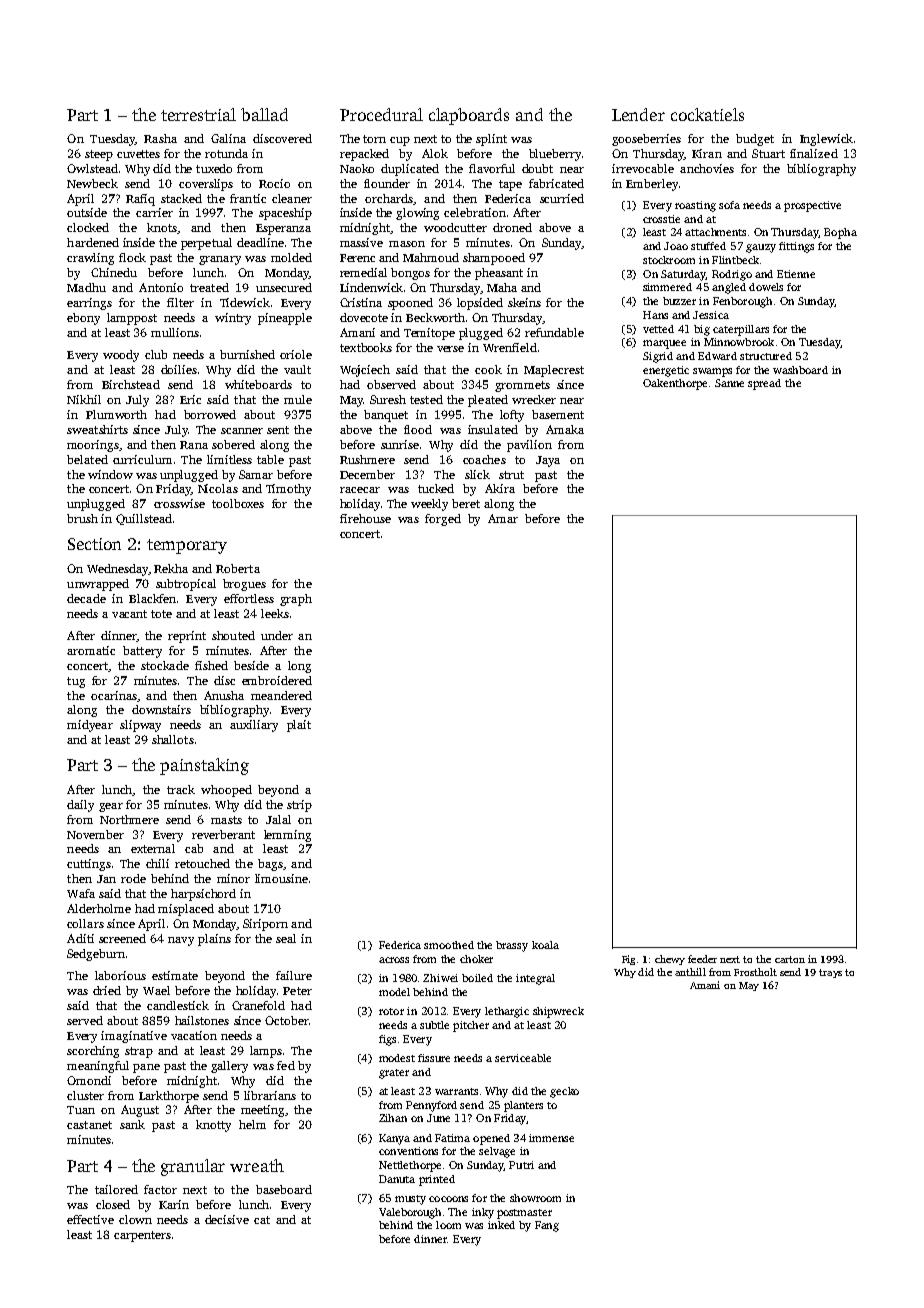 Image resolution: width=924 pixels, height=1308 pixels. What do you see at coordinates (702, 959) in the page?
I see `feeder` at bounding box center [702, 959].
